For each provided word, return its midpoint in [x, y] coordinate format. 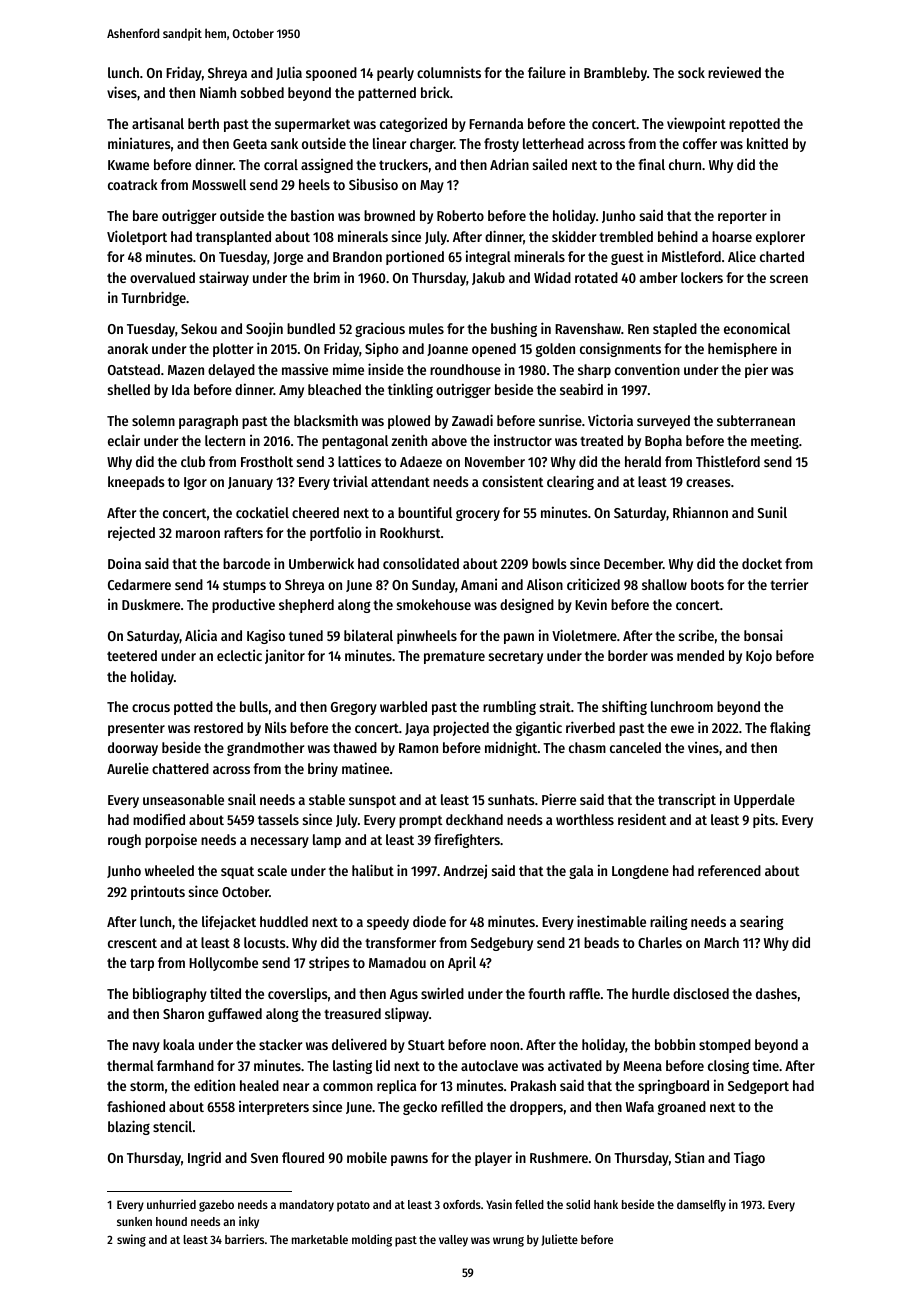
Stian [689, 1157]
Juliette [559, 1240]
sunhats [511, 799]
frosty [501, 145]
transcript [687, 800]
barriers [244, 1239]
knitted [767, 143]
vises [122, 92]
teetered [132, 655]
